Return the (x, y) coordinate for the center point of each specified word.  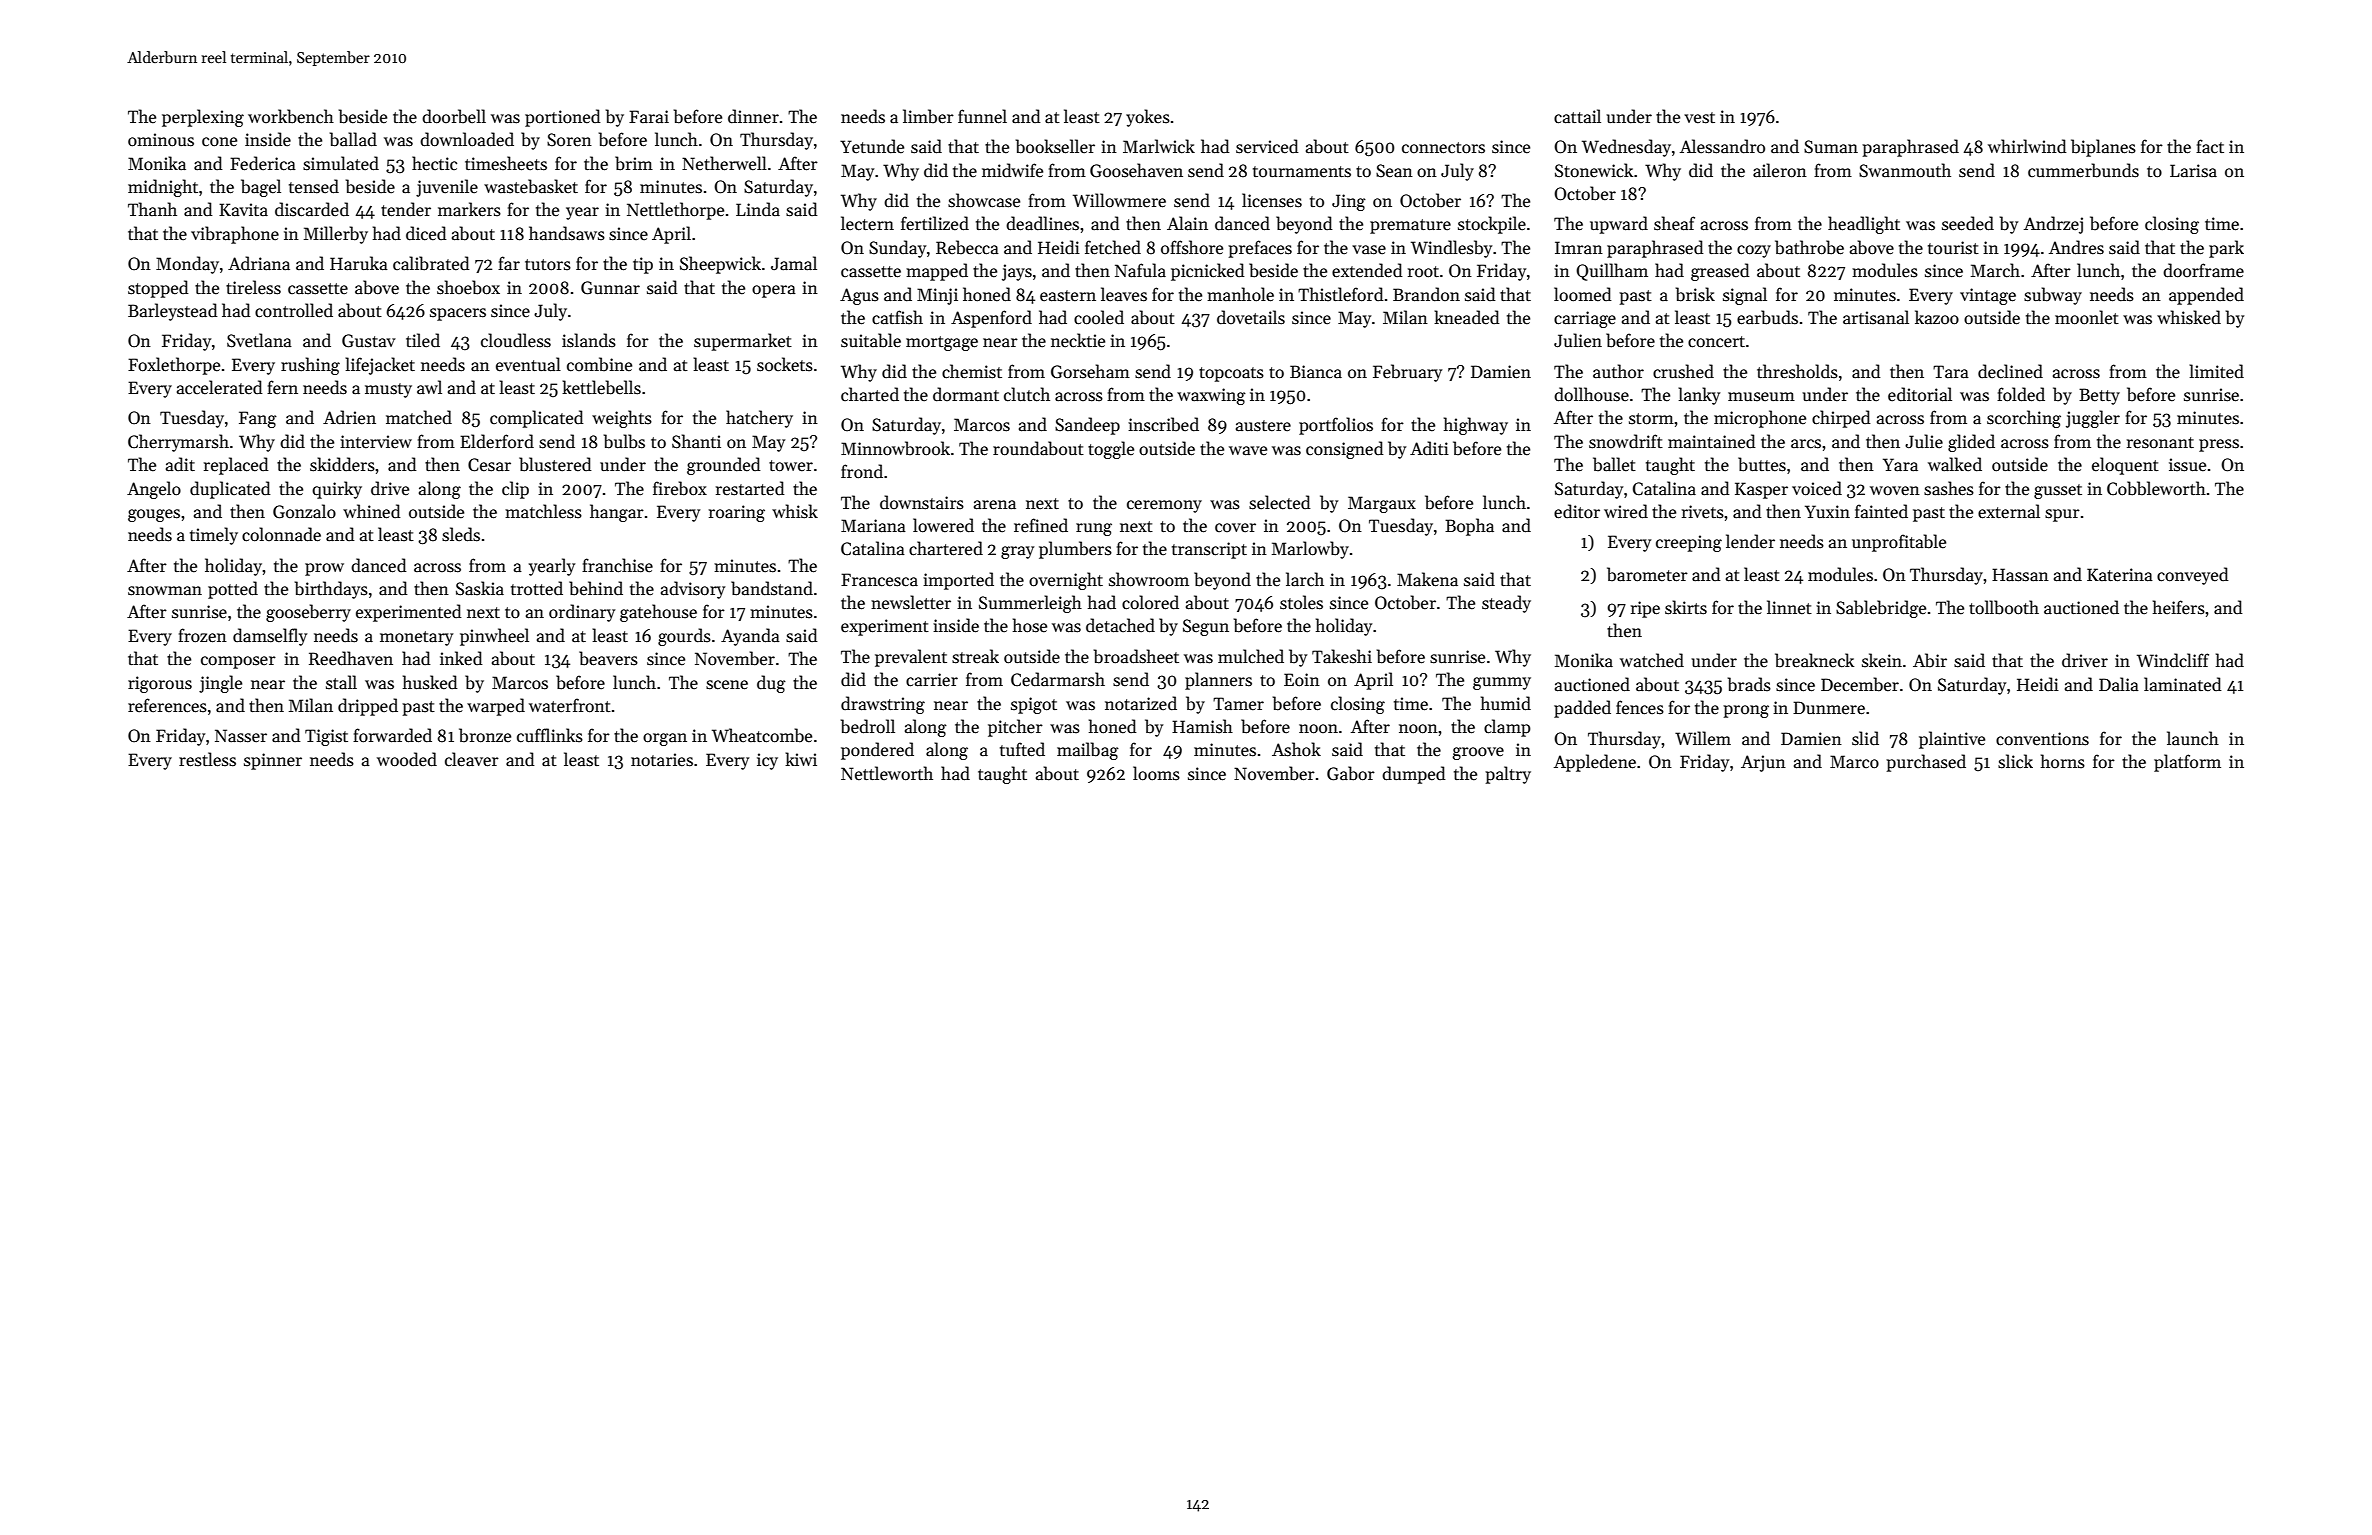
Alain (1187, 223)
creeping (1689, 543)
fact (2210, 146)
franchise (617, 565)
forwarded (392, 735)
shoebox (468, 287)
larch (1305, 579)
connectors (1443, 148)
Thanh (152, 209)
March (1995, 270)
